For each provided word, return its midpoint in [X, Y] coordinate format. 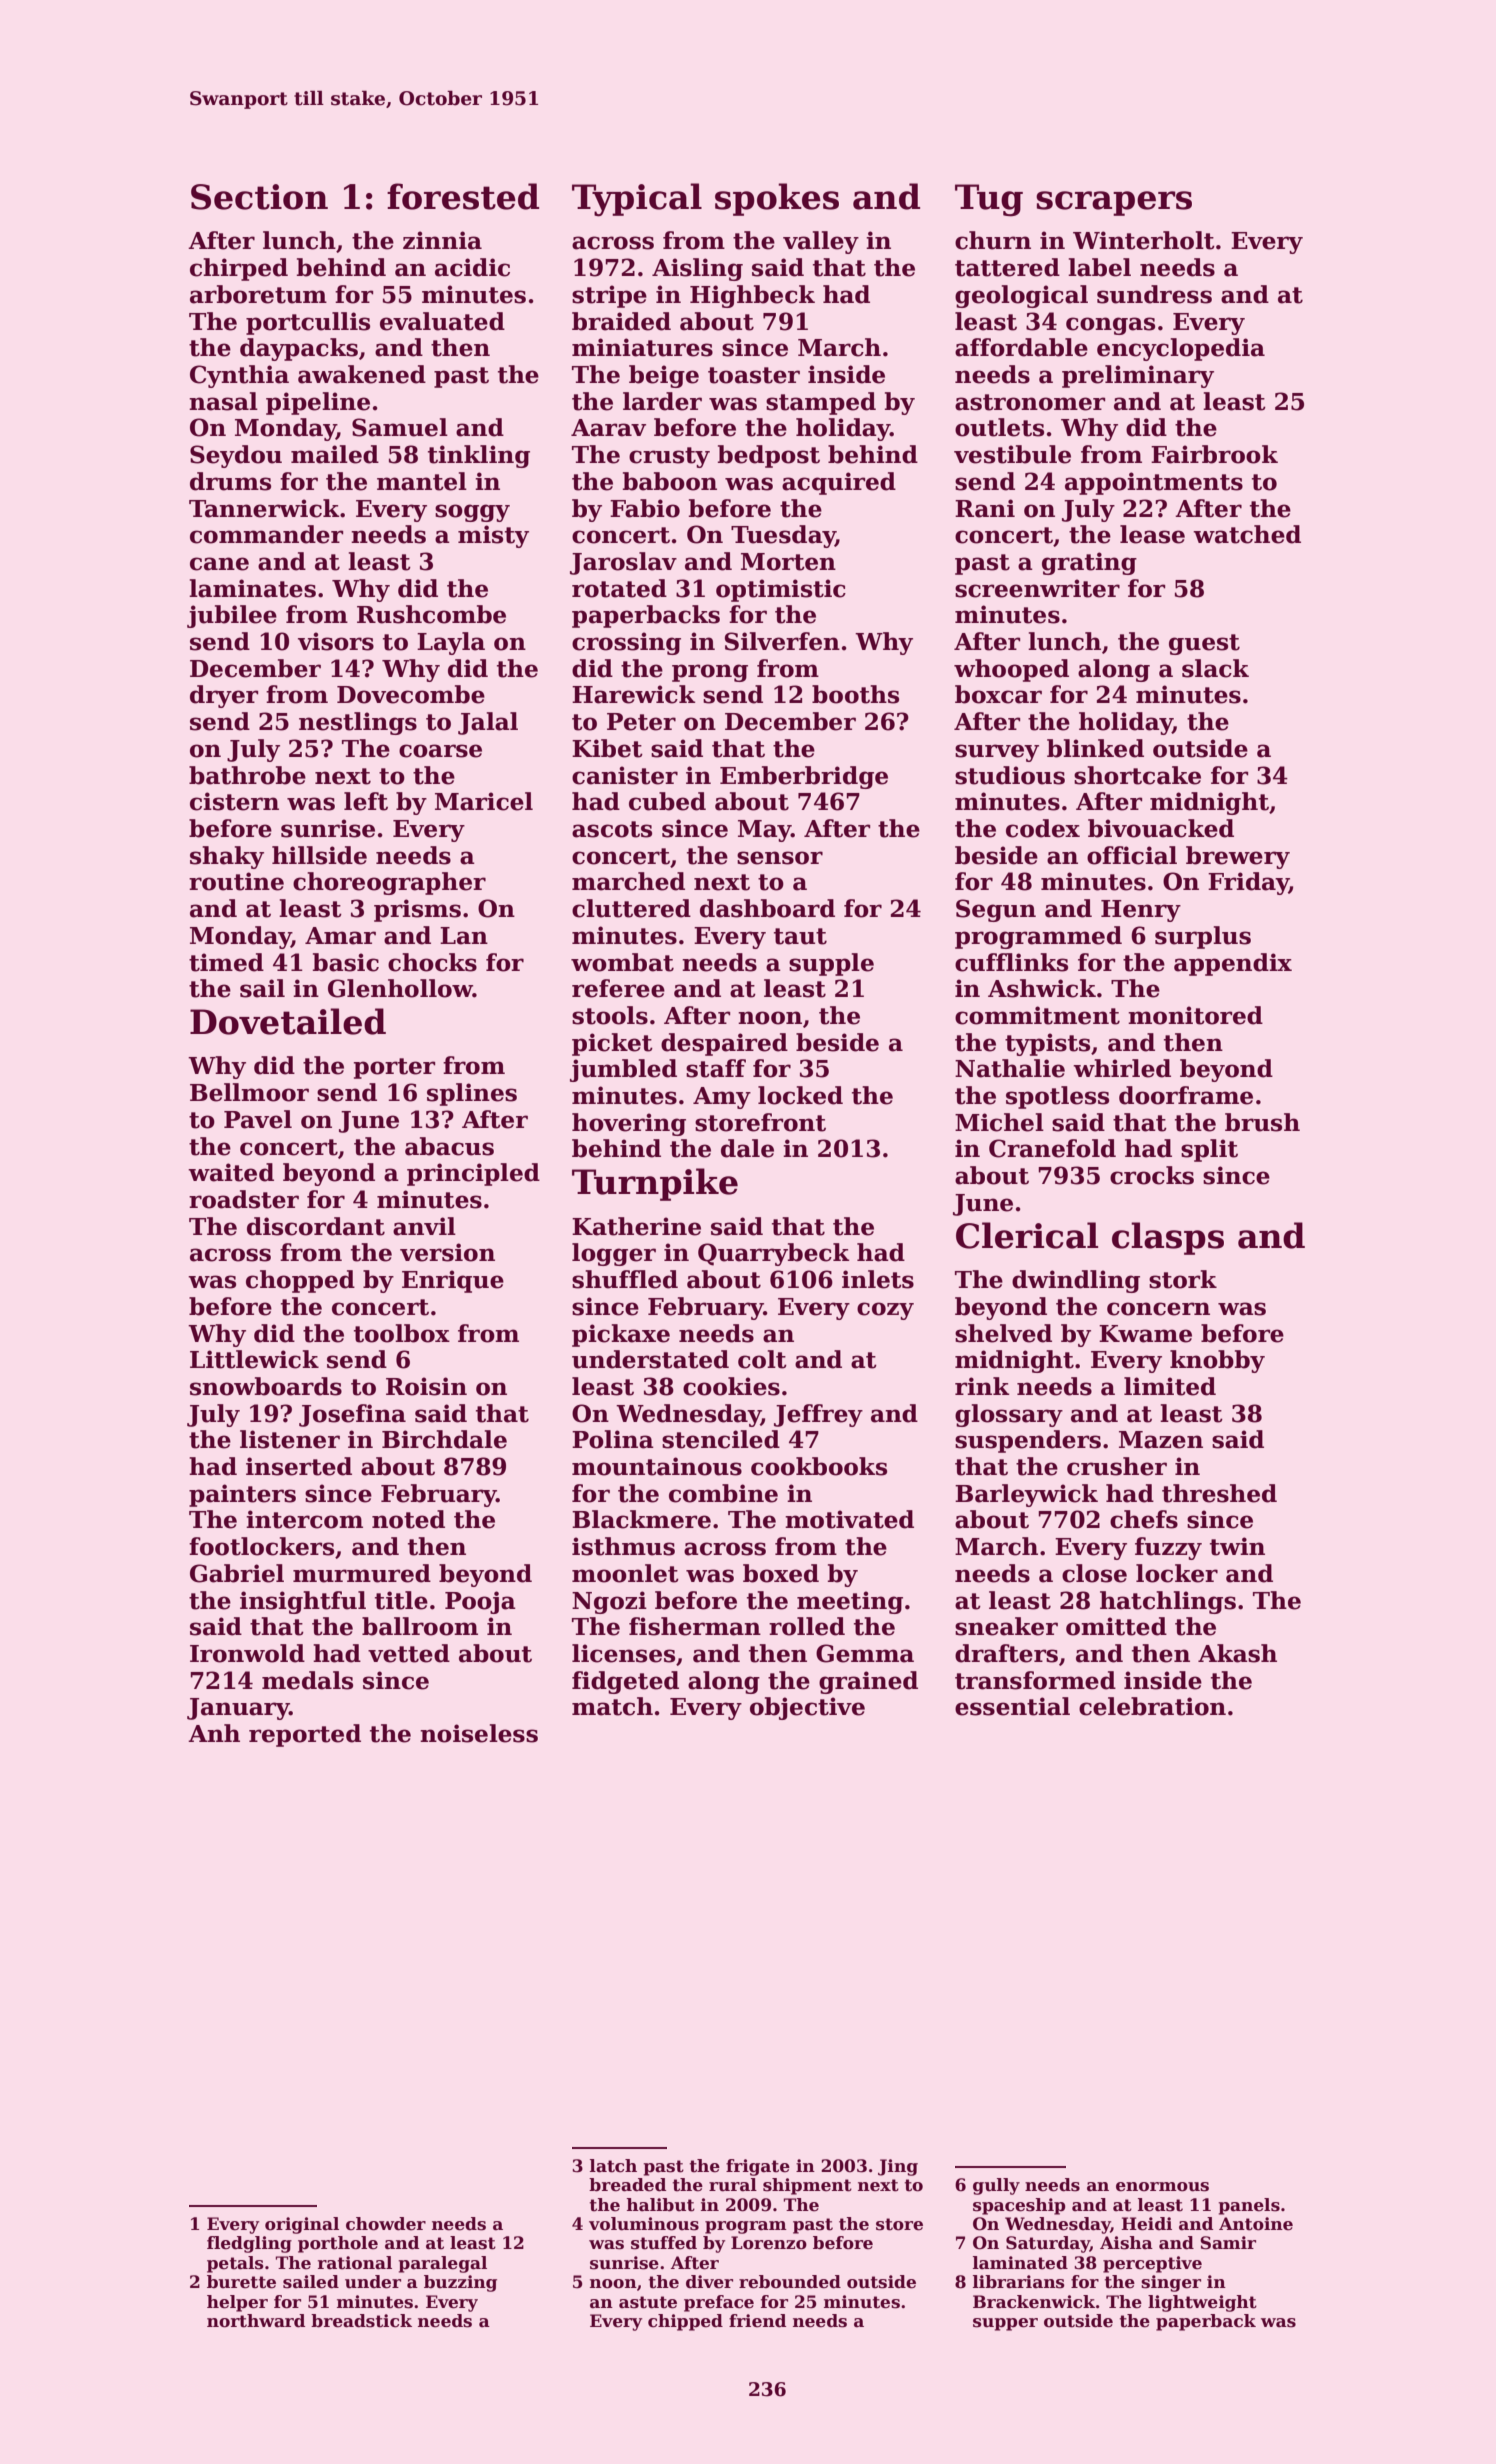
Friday [1248, 883]
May [764, 831]
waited [231, 1172]
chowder [386, 2224]
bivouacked [1161, 828]
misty [493, 536]
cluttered [631, 908]
